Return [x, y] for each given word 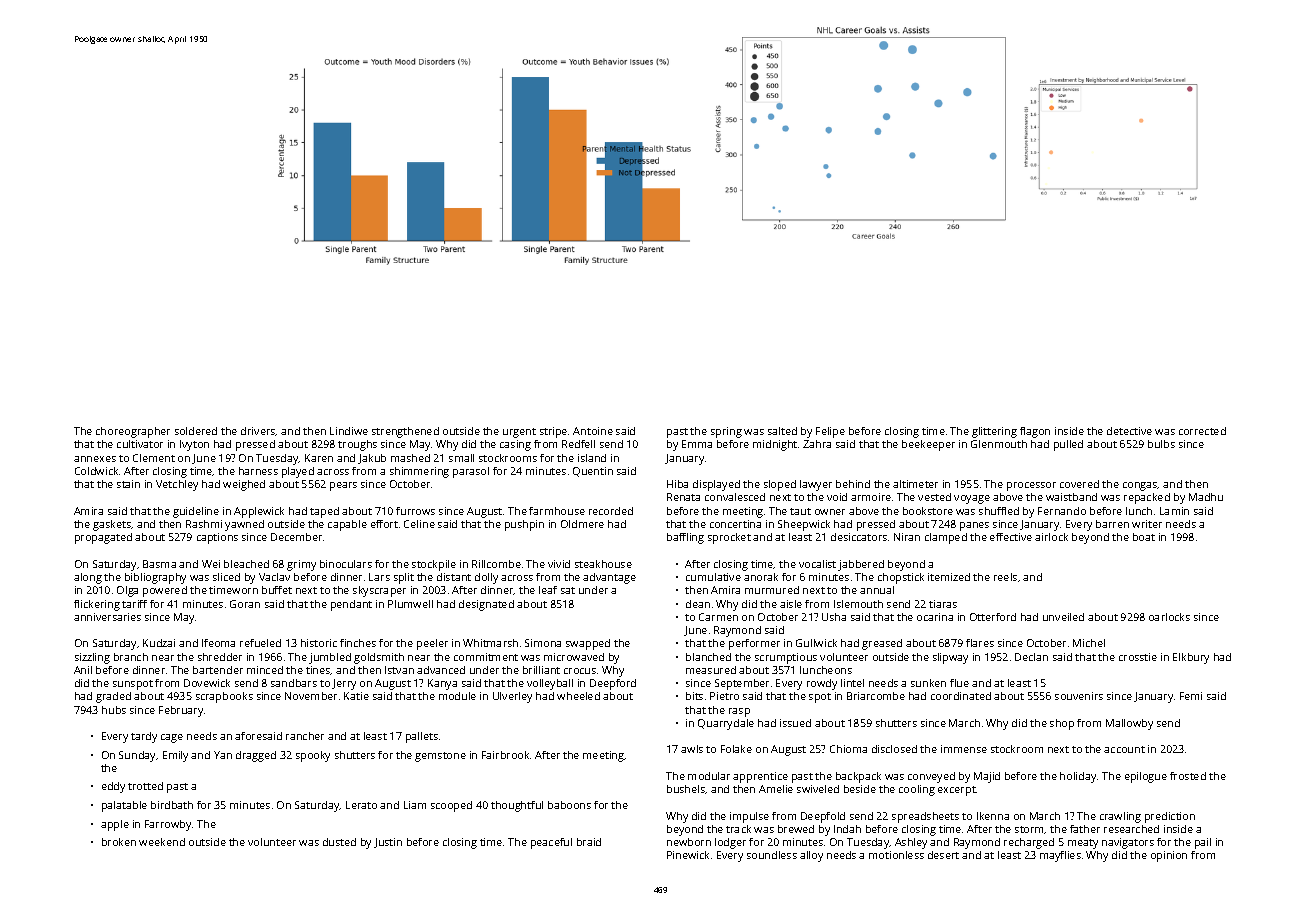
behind [853, 484]
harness [258, 471]
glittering [994, 432]
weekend [162, 842]
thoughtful [517, 806]
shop [1062, 724]
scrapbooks [224, 697]
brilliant [541, 670]
